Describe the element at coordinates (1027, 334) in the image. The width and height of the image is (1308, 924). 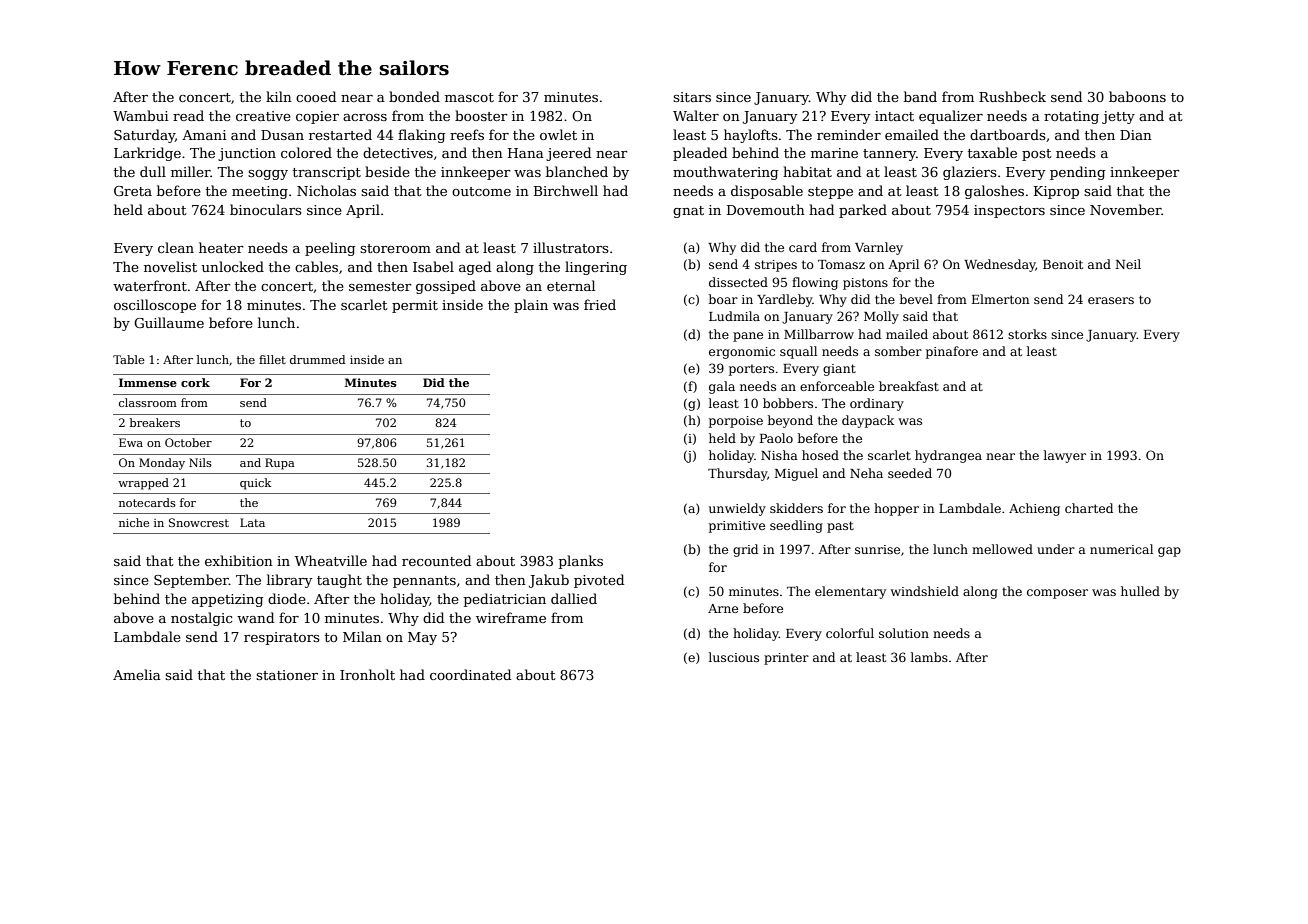
I see `storks` at that location.
